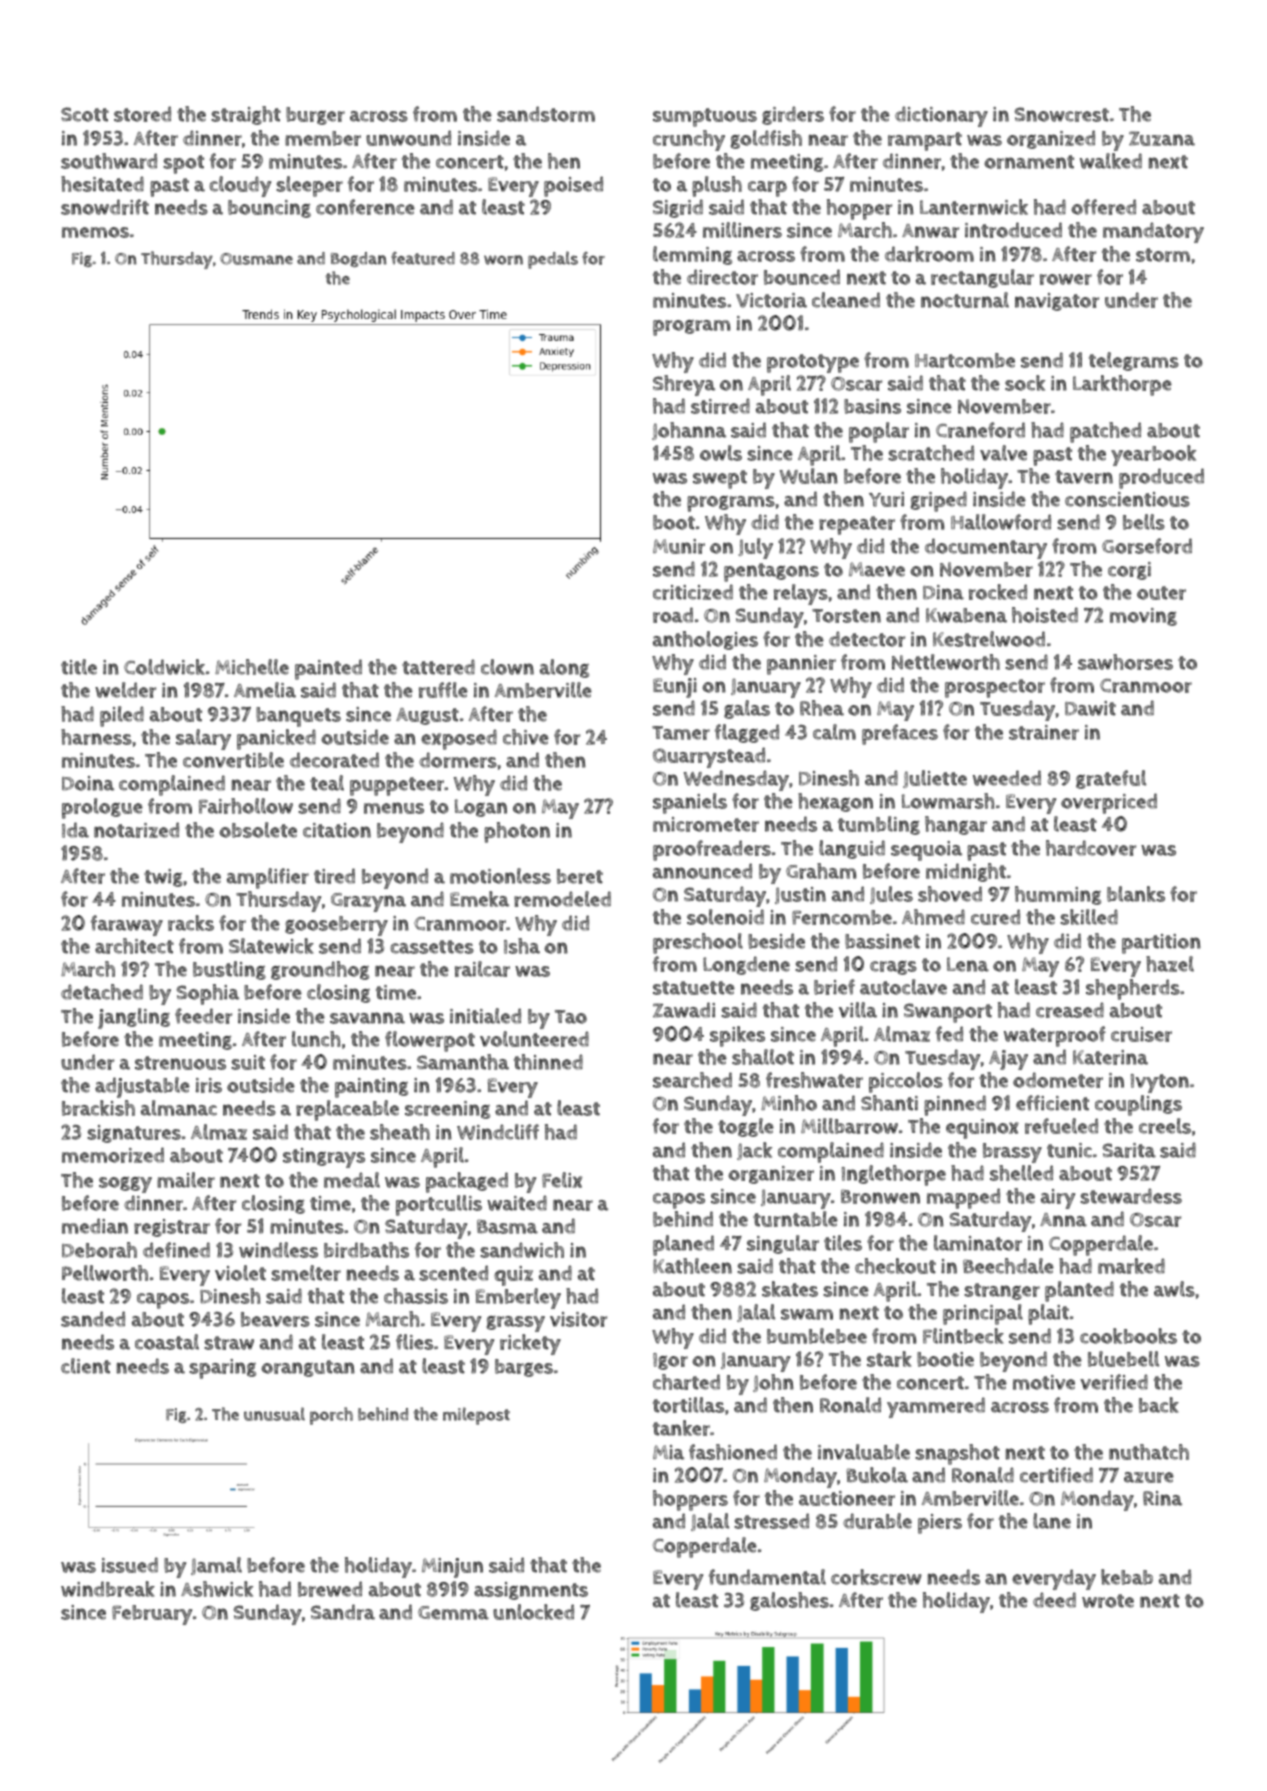 This image has height=1791, width=1267. Describe the element at coordinates (438, 667) in the image. I see `tattered` at that location.
